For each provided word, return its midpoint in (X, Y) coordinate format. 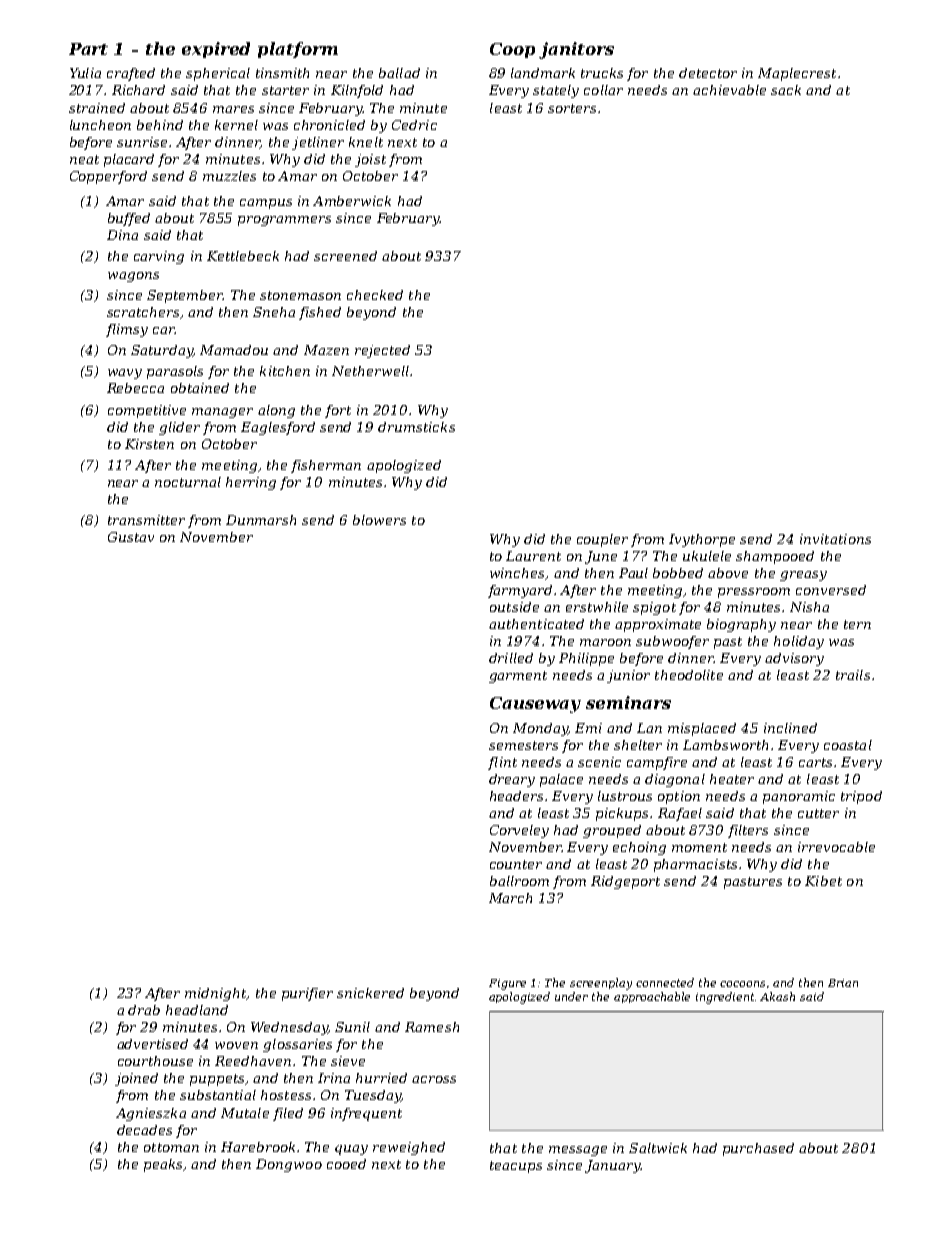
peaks (163, 1165)
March (510, 898)
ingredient (726, 998)
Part (88, 49)
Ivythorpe (702, 540)
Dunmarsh (261, 520)
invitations (835, 539)
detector (708, 73)
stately (556, 91)
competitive (147, 411)
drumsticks (416, 427)
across (434, 1079)
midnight (216, 994)
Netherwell (370, 371)
